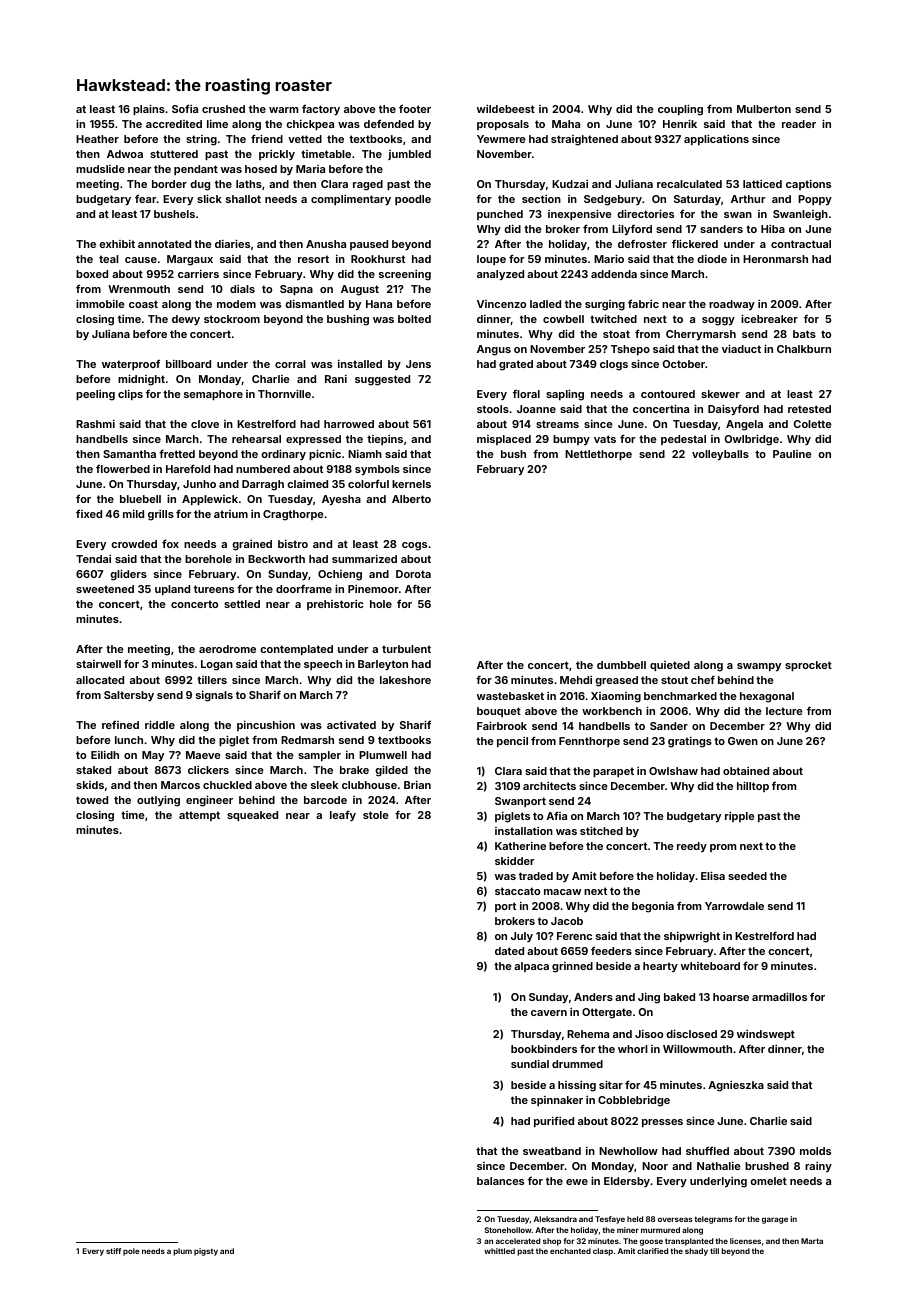 Image resolution: width=908 pixels, height=1316 pixels. I want to click on contemplated, so click(296, 650).
